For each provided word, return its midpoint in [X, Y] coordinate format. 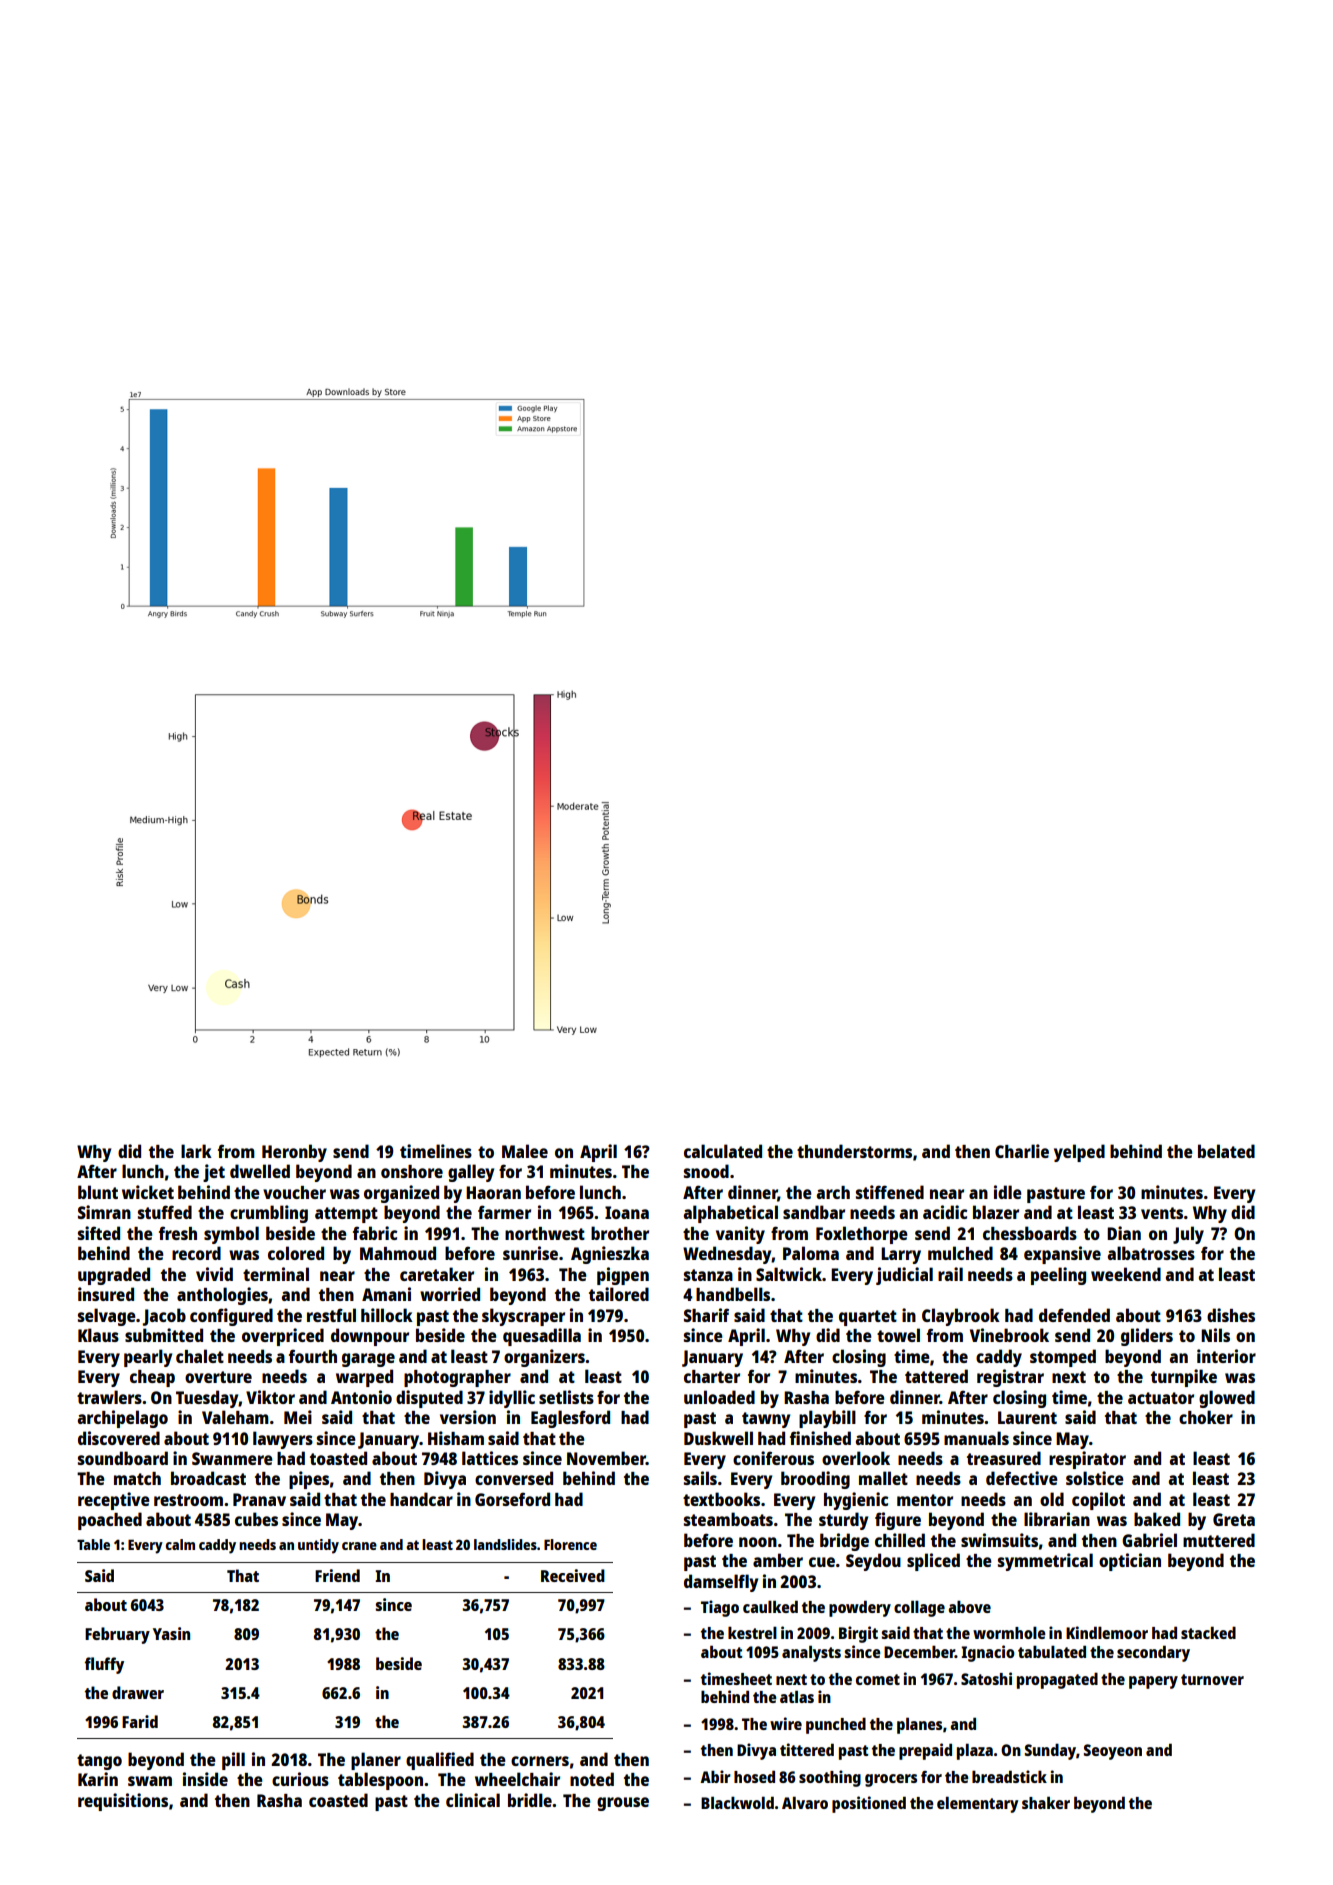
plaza [975, 1751]
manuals [976, 1438]
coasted [338, 1800]
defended [1074, 1315]
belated [1226, 1151]
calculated [723, 1151]
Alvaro [805, 1802]
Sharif [706, 1315]
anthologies [222, 1296]
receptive [114, 1501]
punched [836, 1726]
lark [196, 1151]
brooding [815, 1480]
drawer [138, 1692]
